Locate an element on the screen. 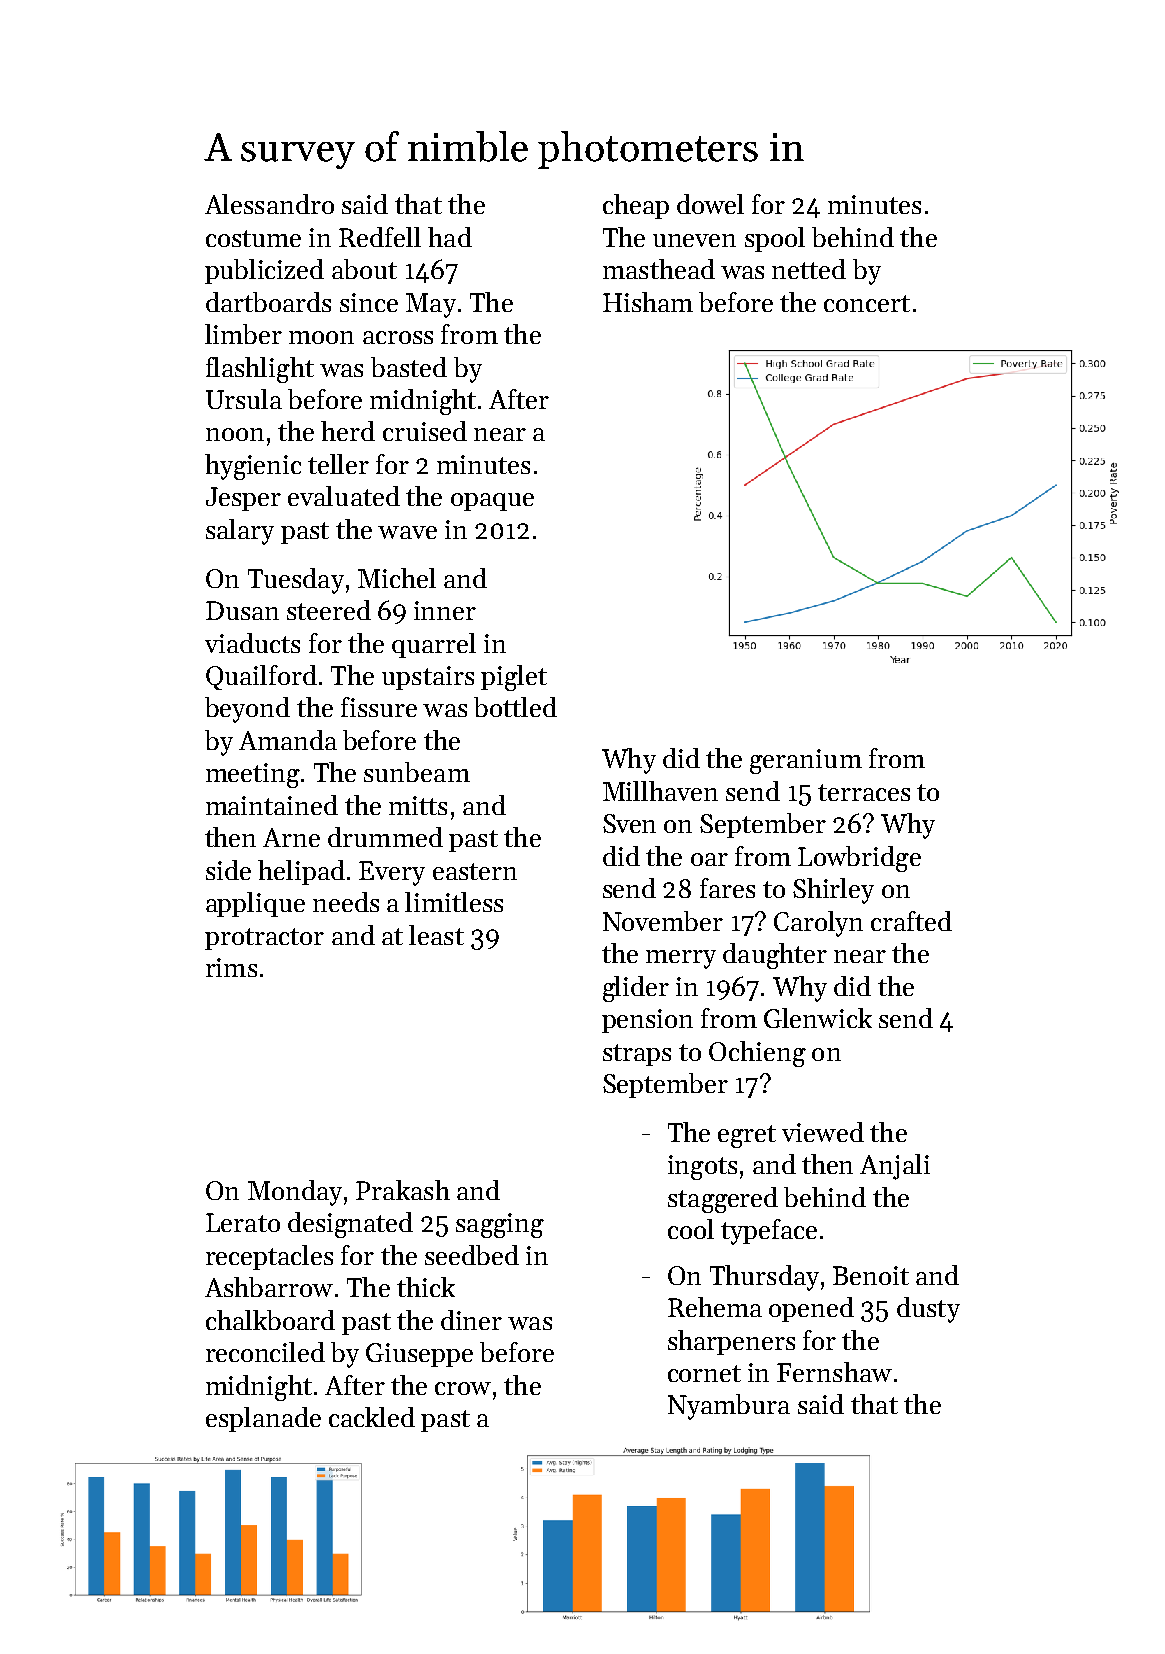 The width and height of the screenshot is (1165, 1654). Giuseppe is located at coordinates (419, 1355).
